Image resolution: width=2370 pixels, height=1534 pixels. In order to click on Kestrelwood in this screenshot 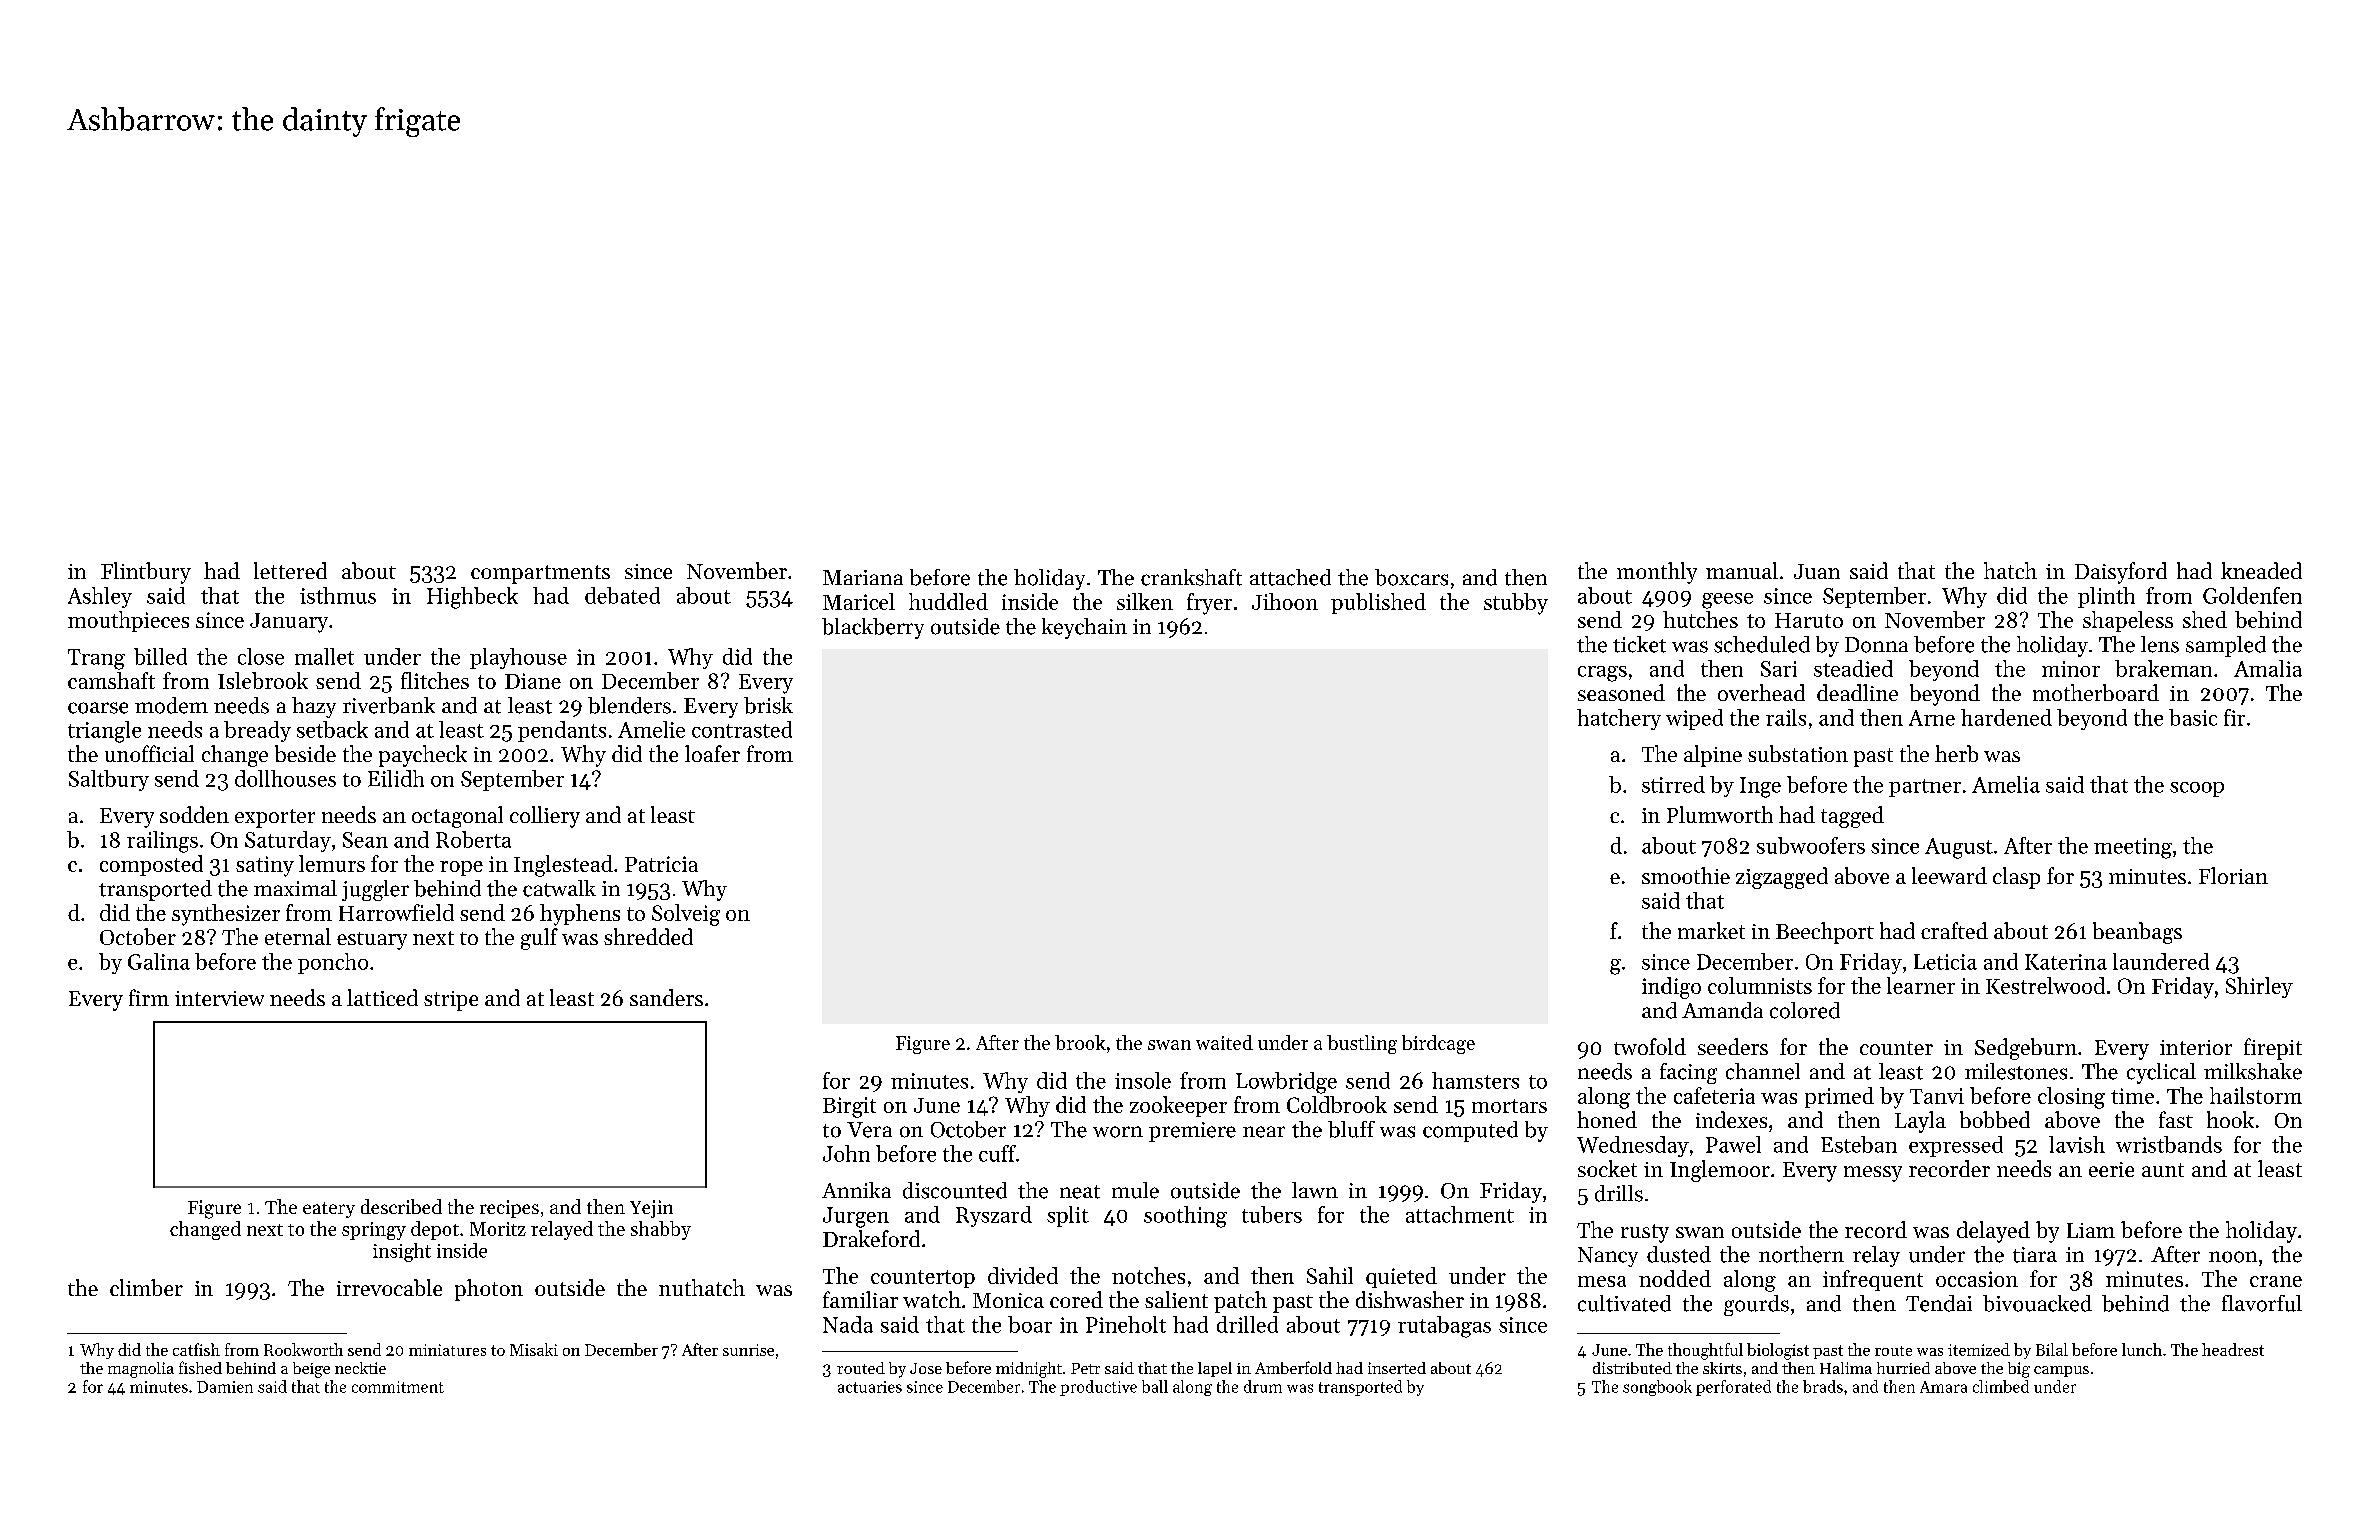, I will do `click(2045, 985)`.
